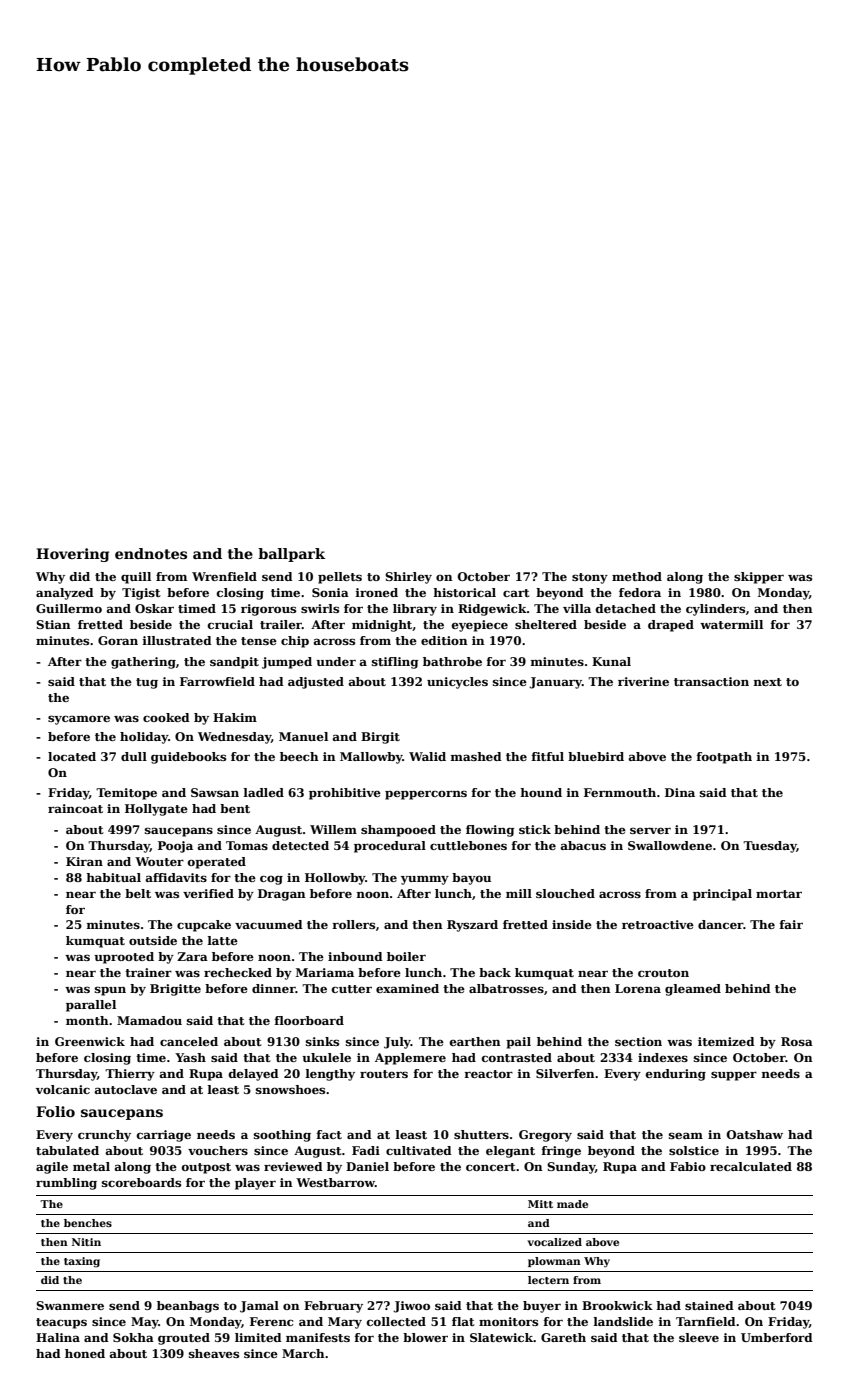 The image size is (849, 1400). I want to click on fair, so click(791, 924).
